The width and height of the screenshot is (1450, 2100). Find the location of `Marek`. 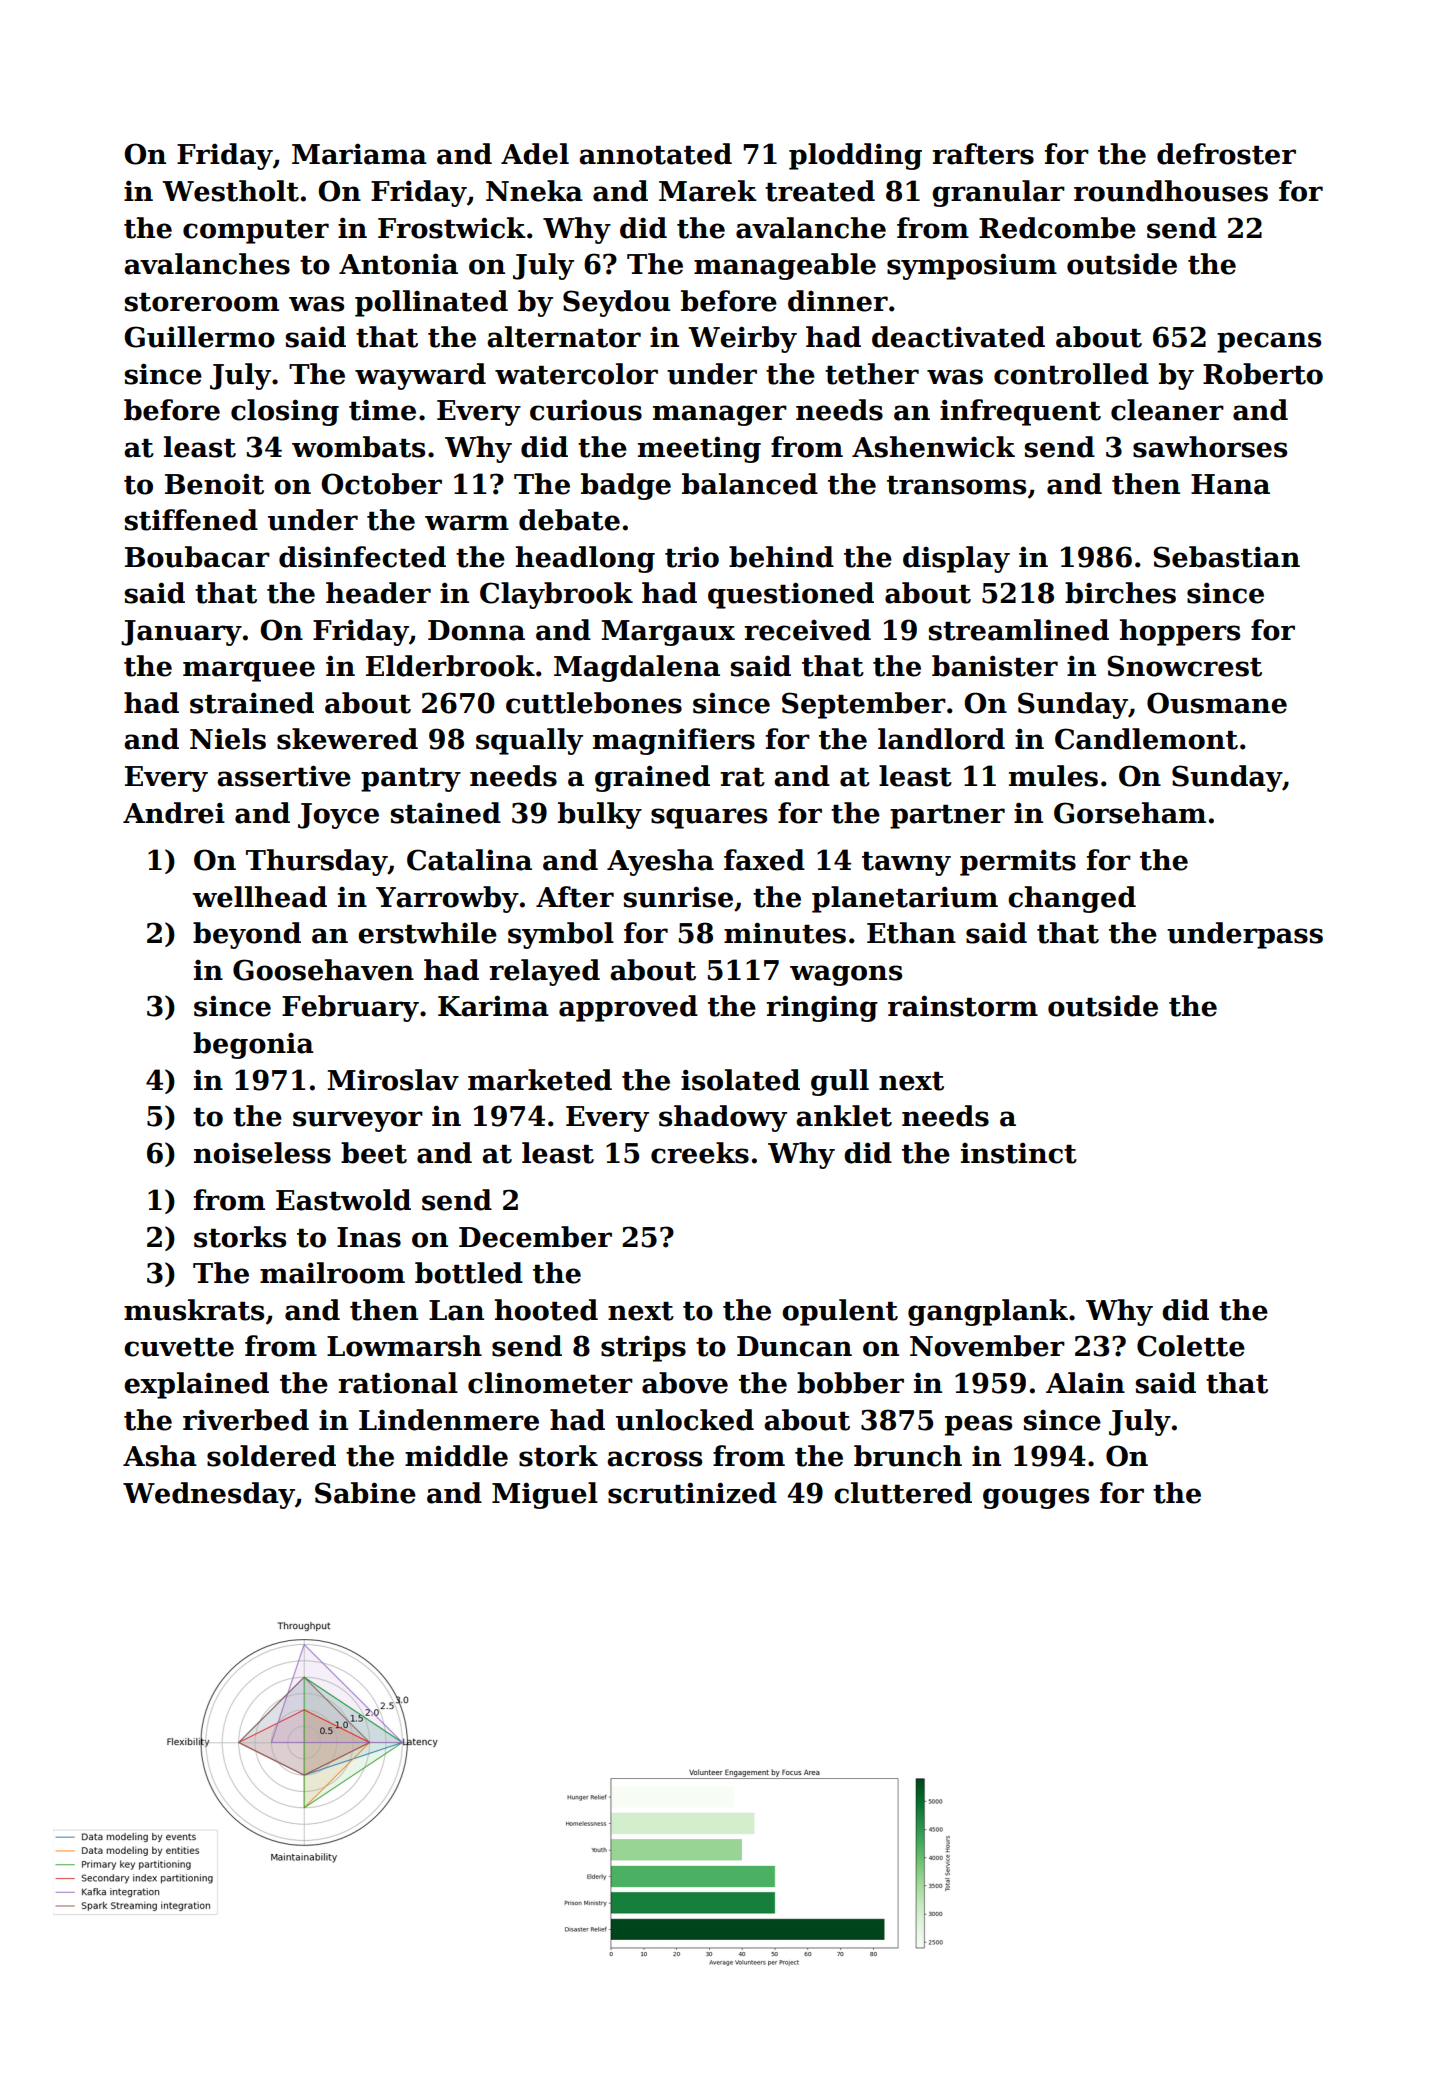

Marek is located at coordinates (708, 191).
